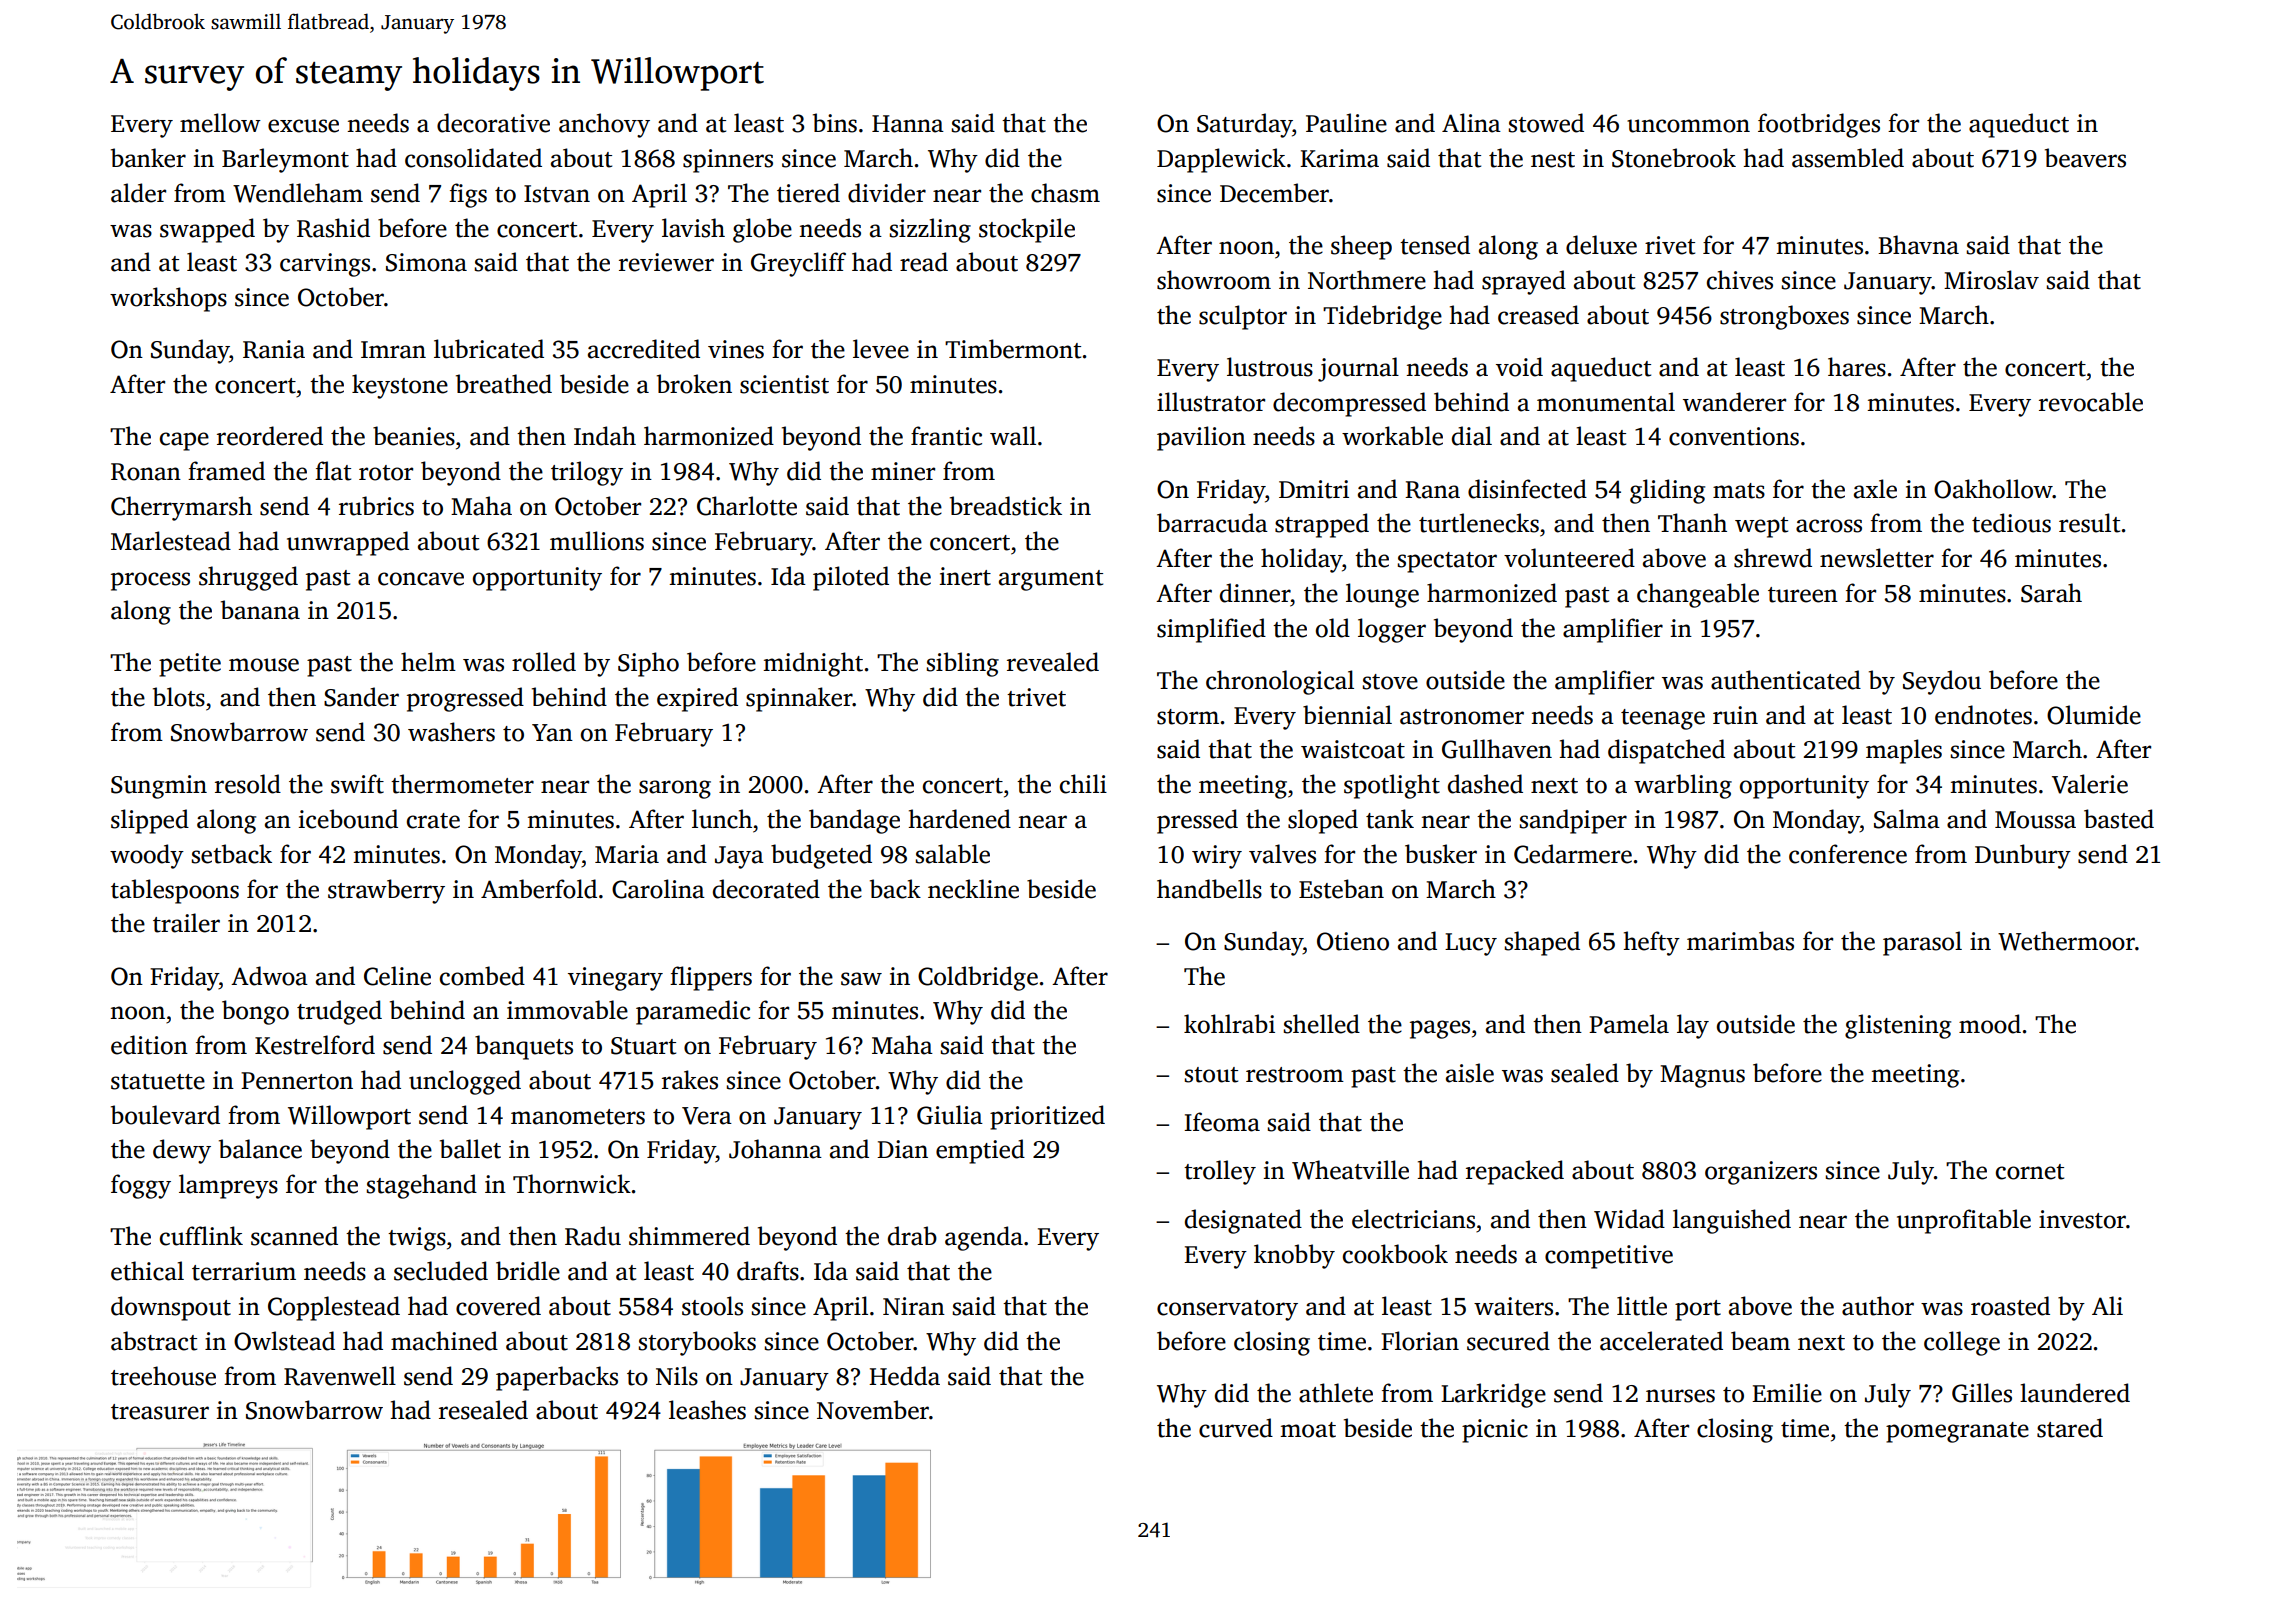 Image resolution: width=2275 pixels, height=1609 pixels. I want to click on blots, so click(179, 697).
